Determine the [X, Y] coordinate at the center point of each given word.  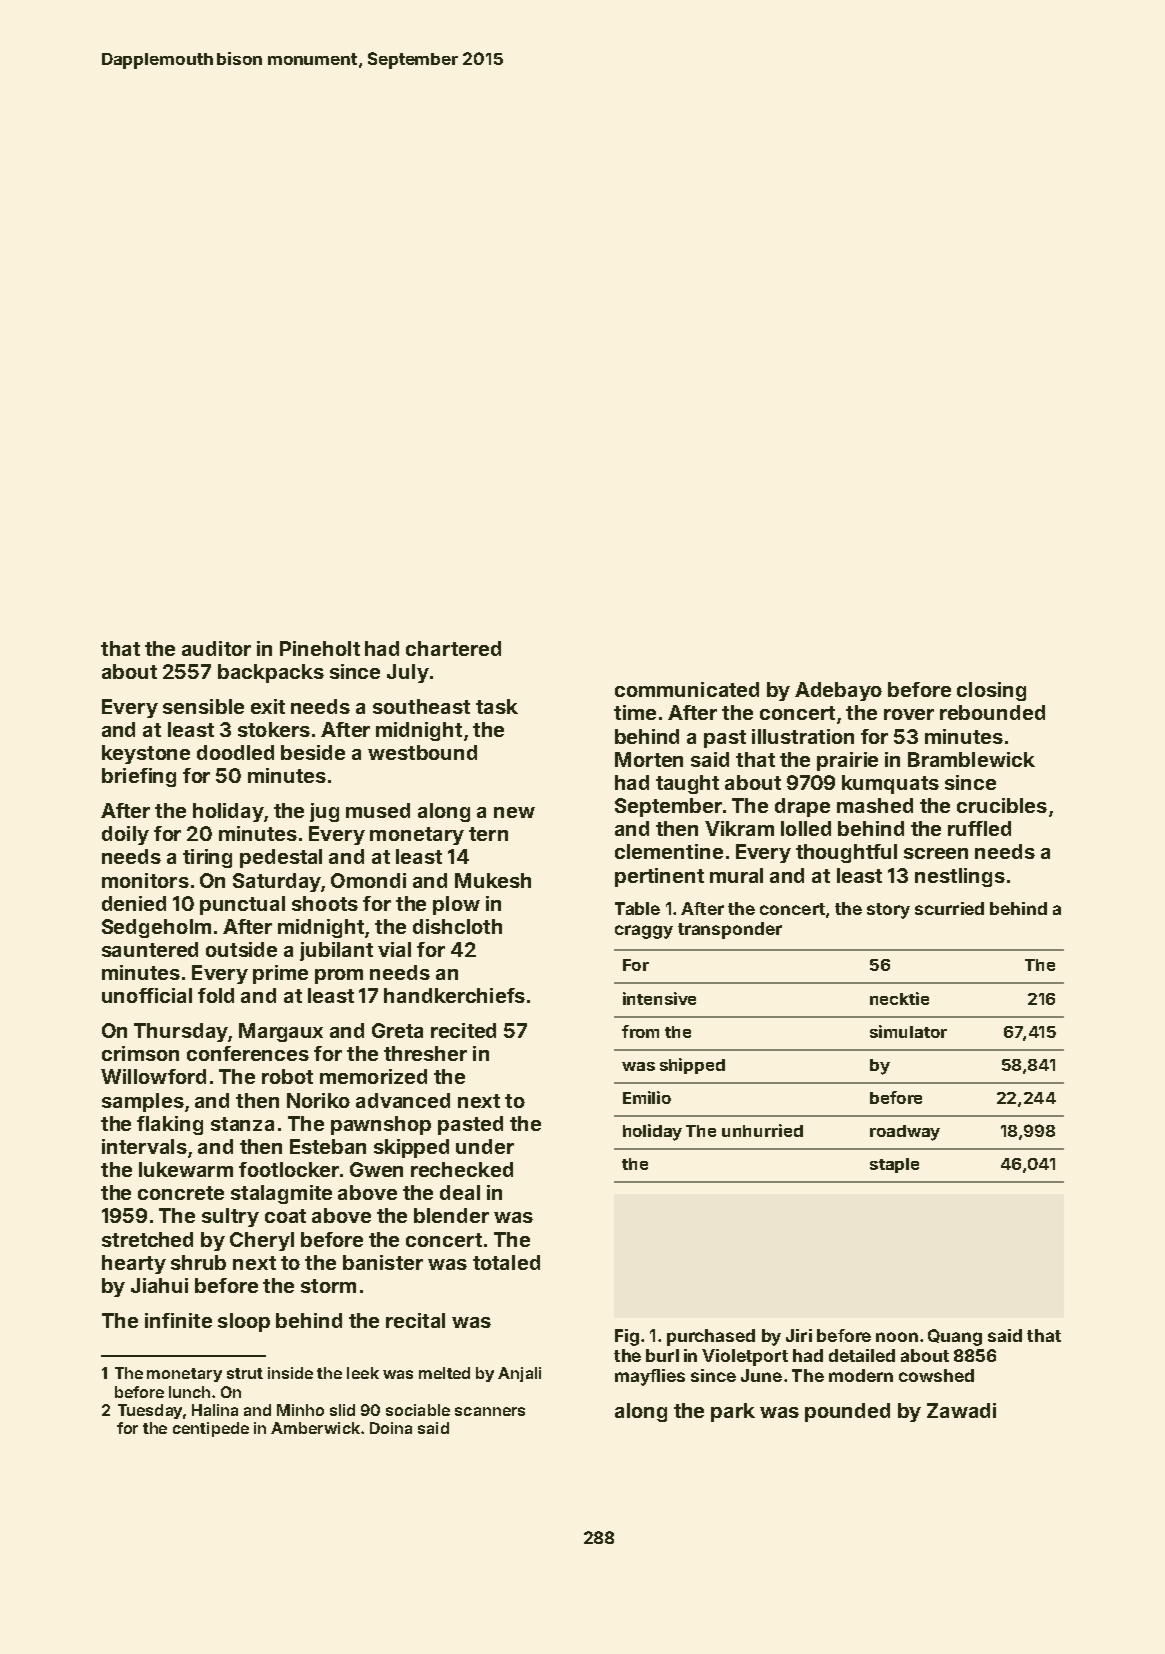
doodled [235, 752]
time [635, 712]
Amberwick [315, 1428]
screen [936, 853]
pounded [847, 1412]
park [733, 1412]
